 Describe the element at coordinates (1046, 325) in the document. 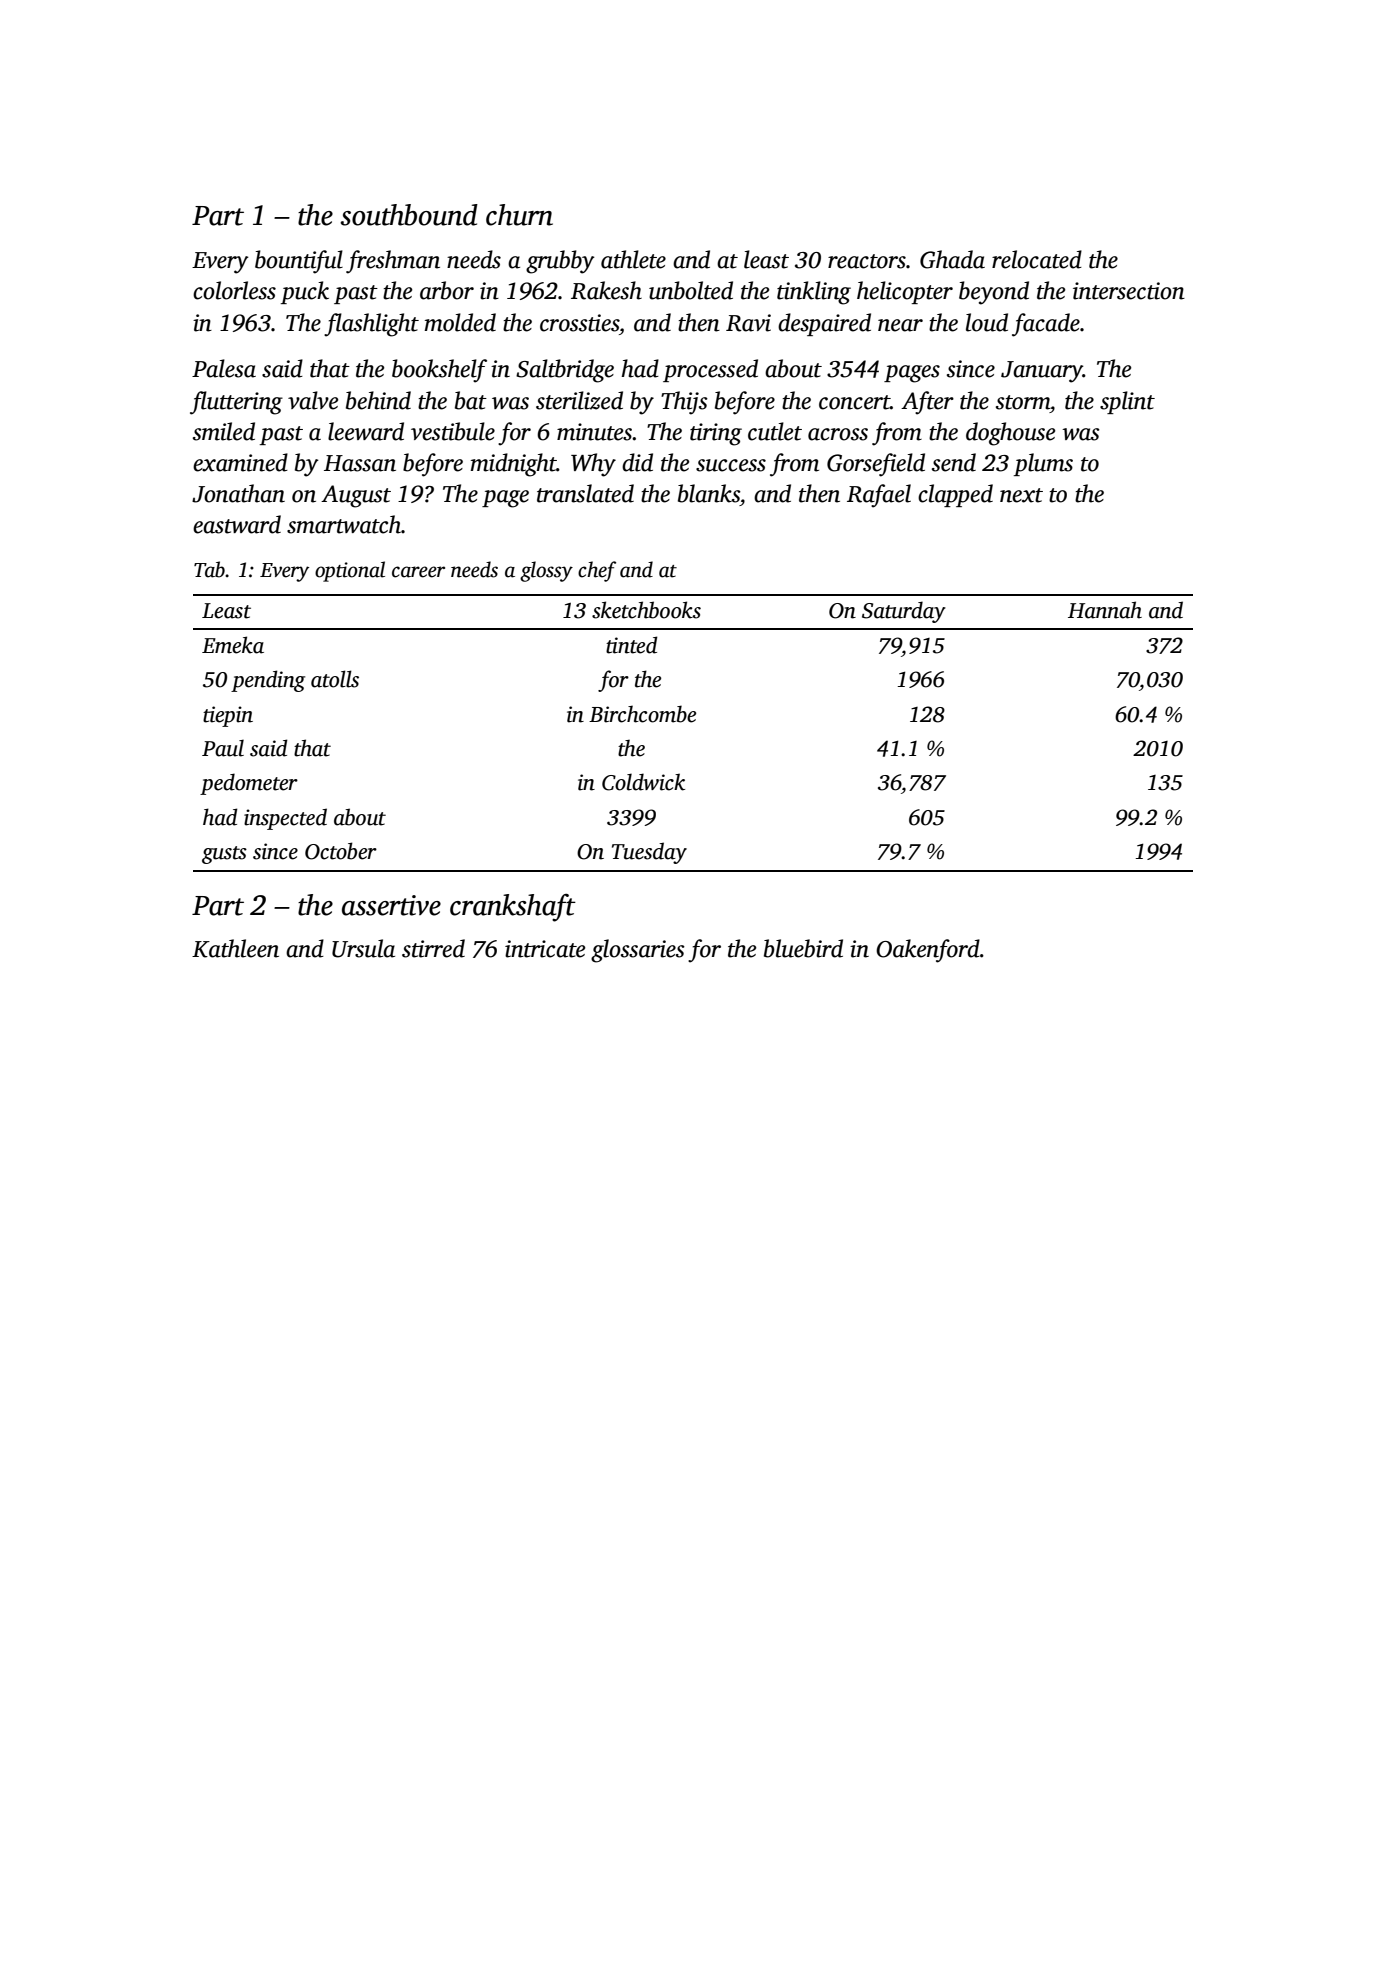

I see `facade` at that location.
